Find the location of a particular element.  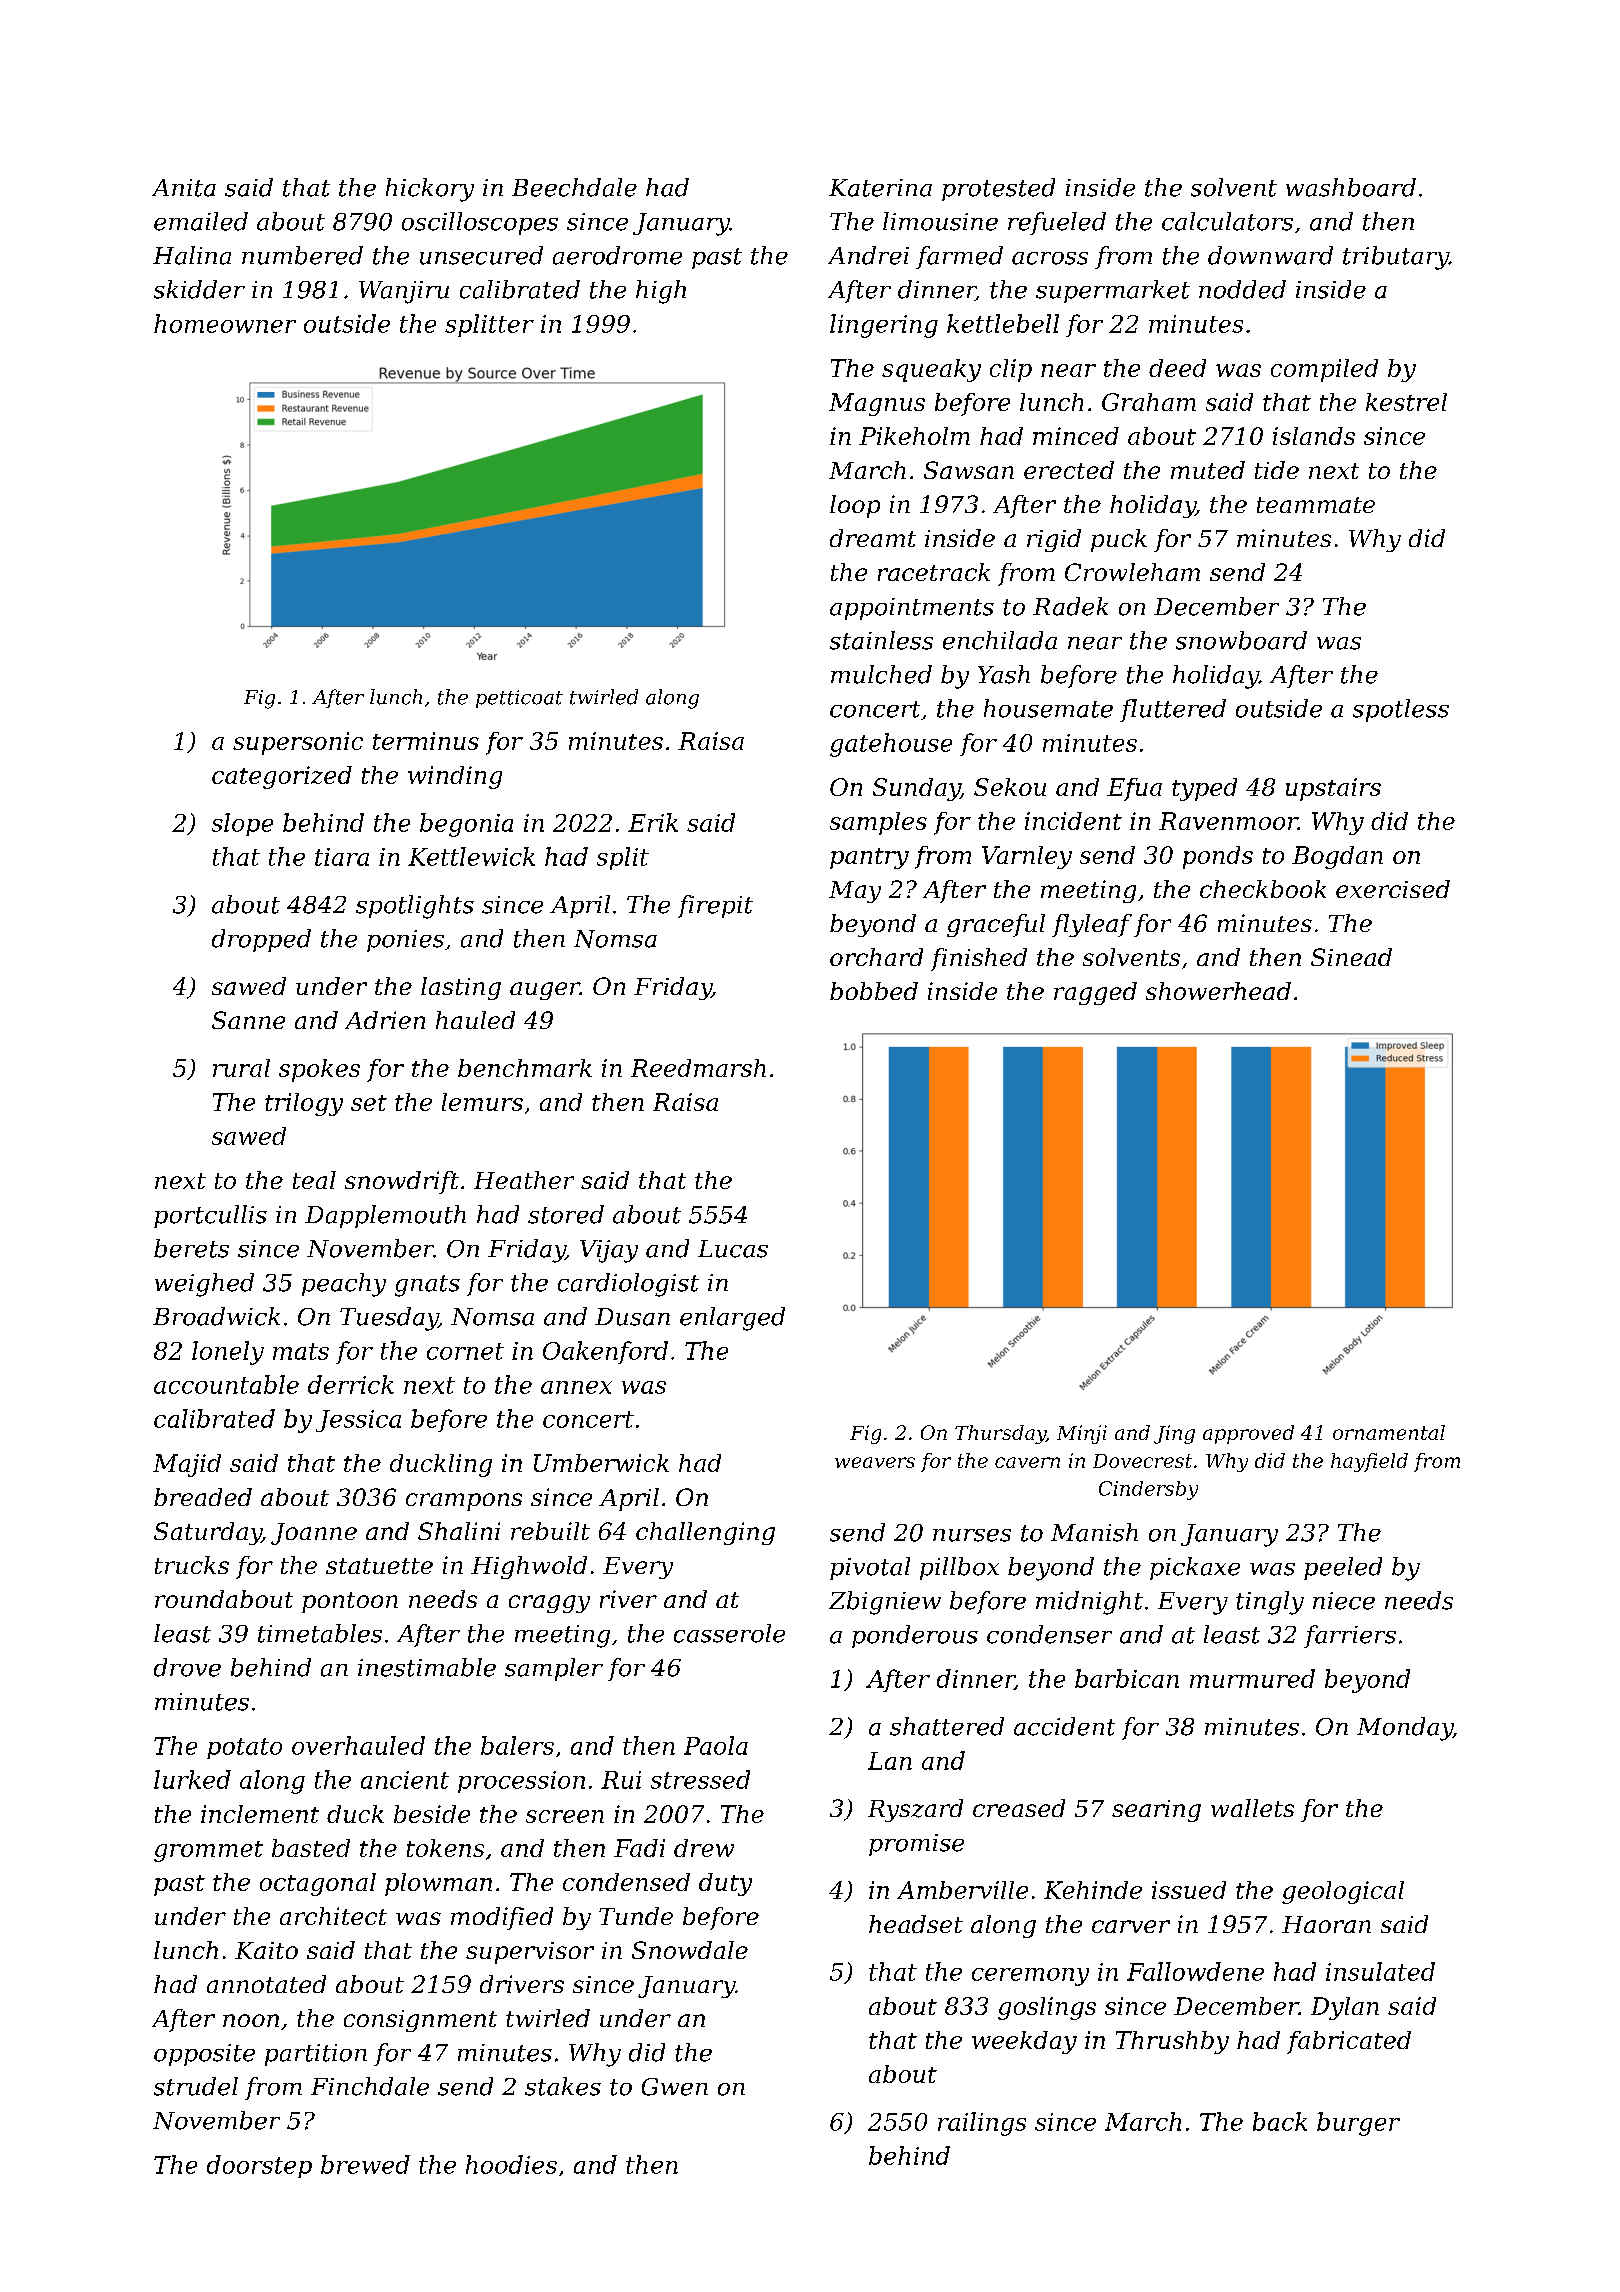

Lucas is located at coordinates (733, 1249).
